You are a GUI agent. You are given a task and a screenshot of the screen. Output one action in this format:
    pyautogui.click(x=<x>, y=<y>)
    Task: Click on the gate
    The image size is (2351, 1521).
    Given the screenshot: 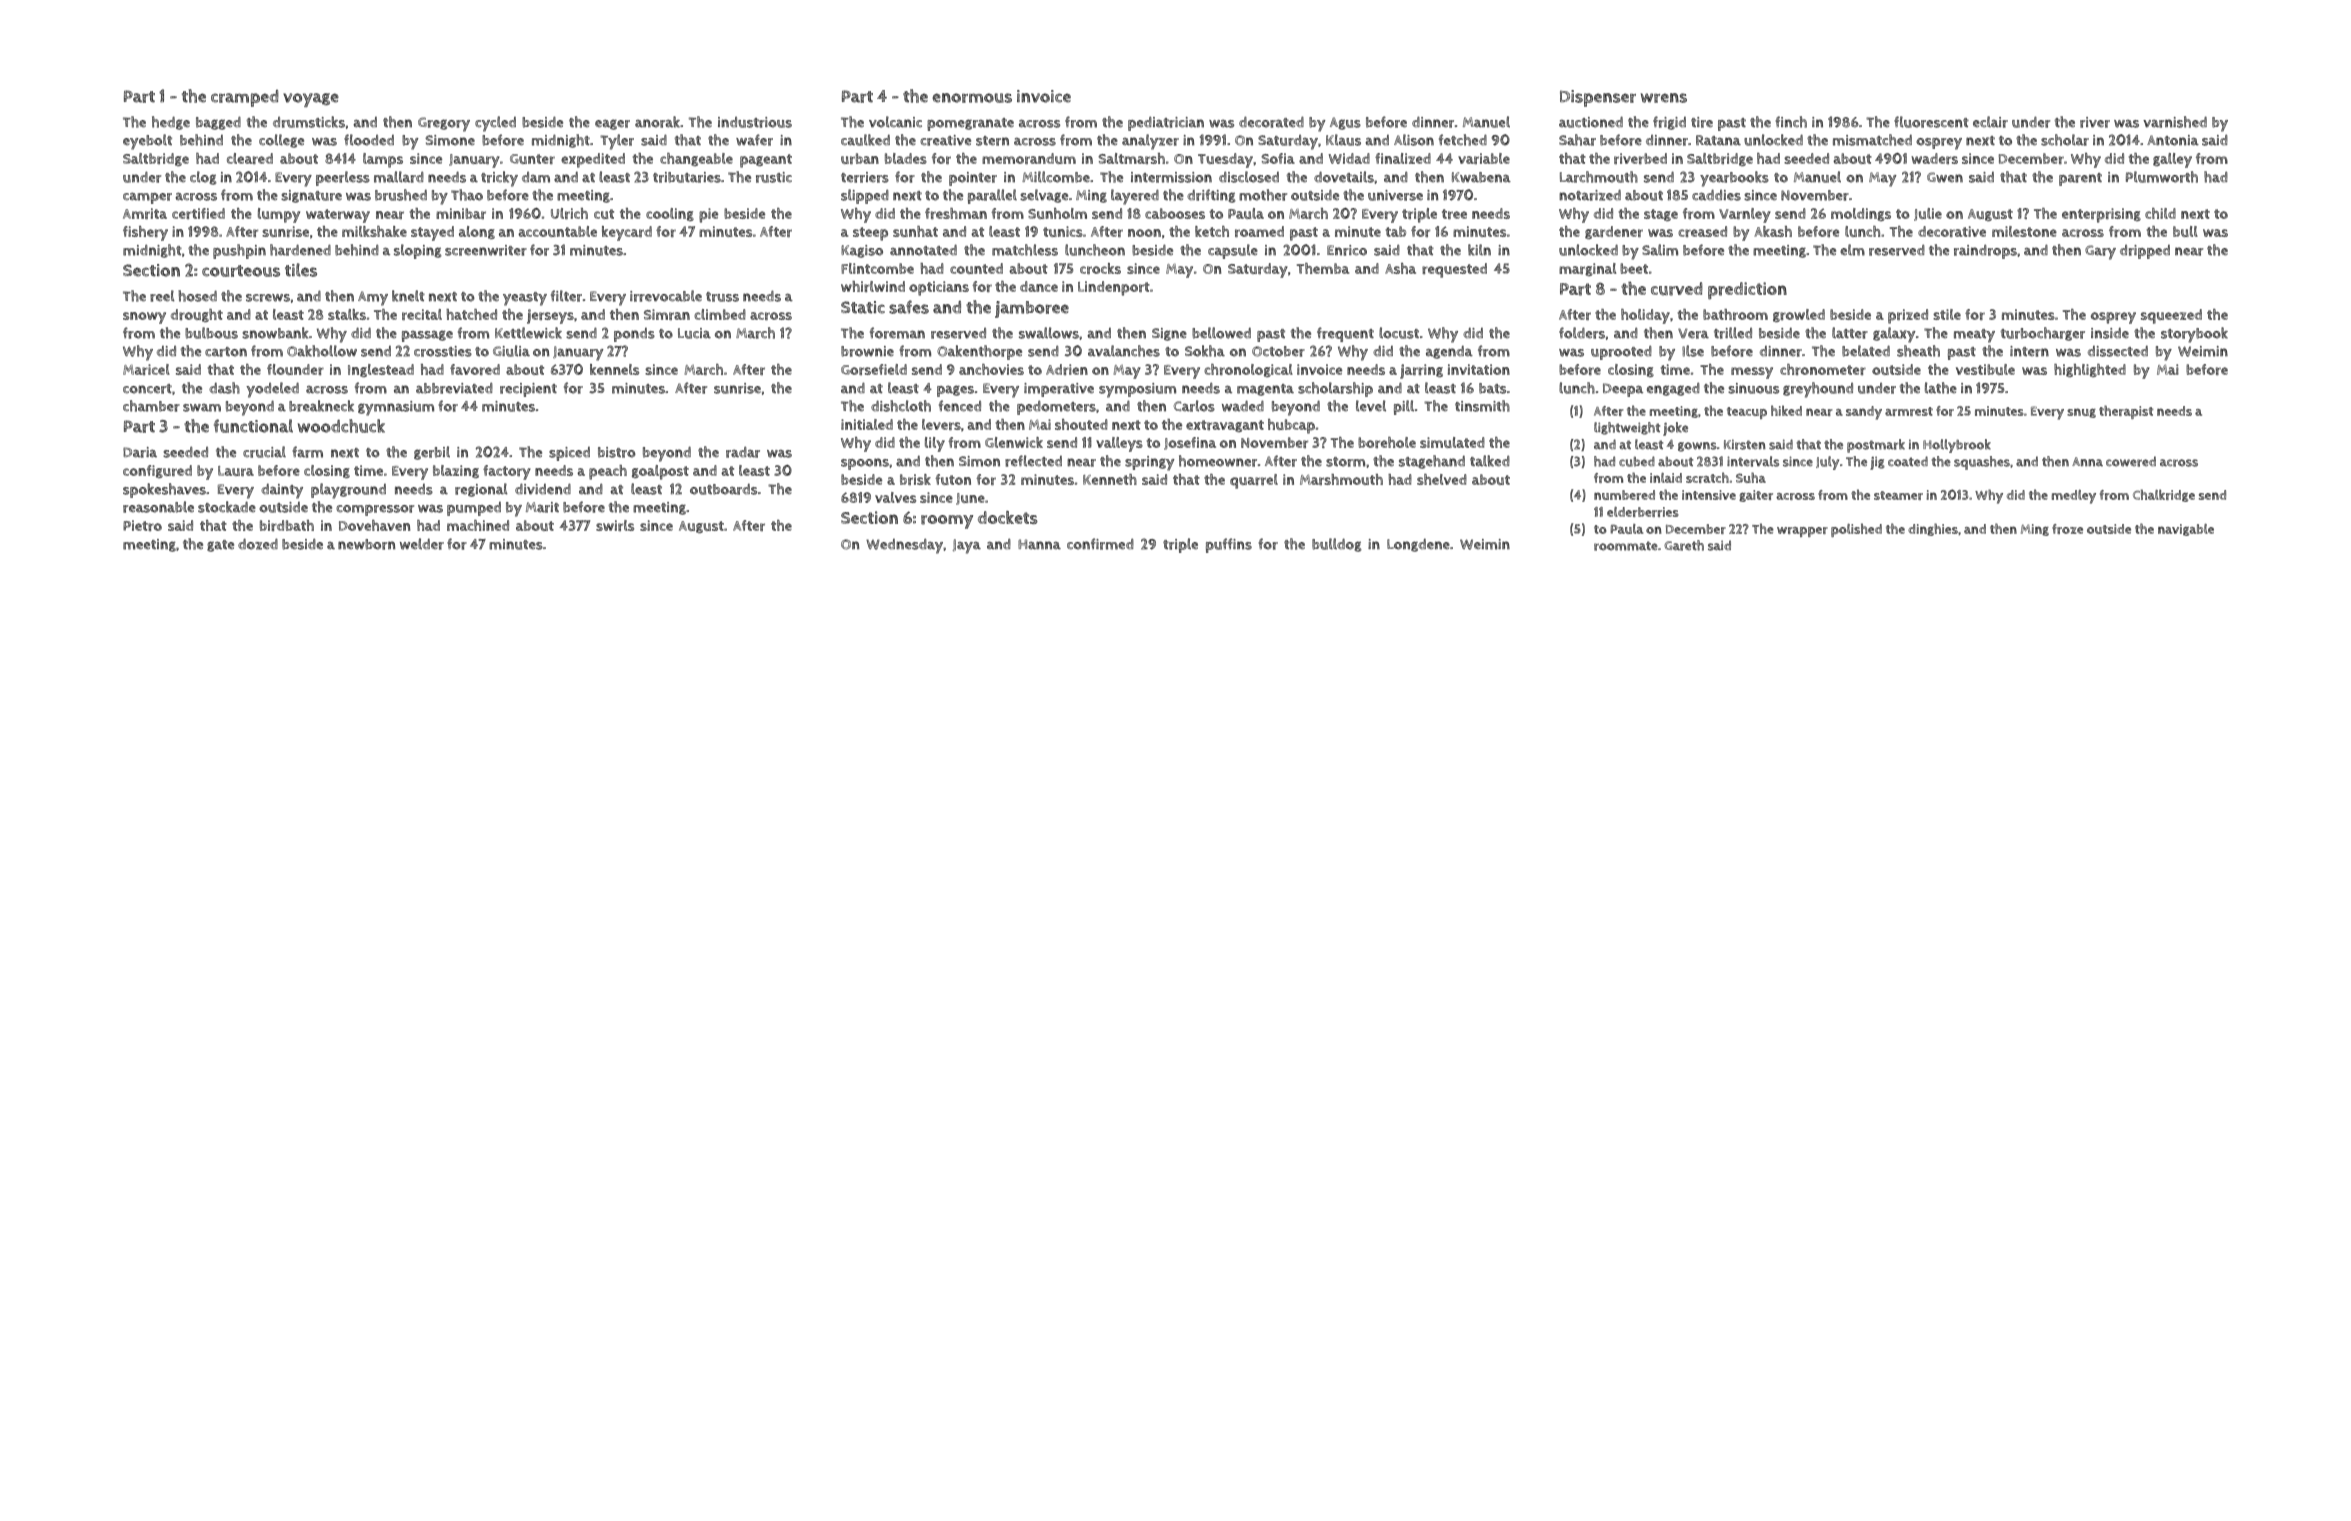 What is the action you would take?
    pyautogui.click(x=220, y=546)
